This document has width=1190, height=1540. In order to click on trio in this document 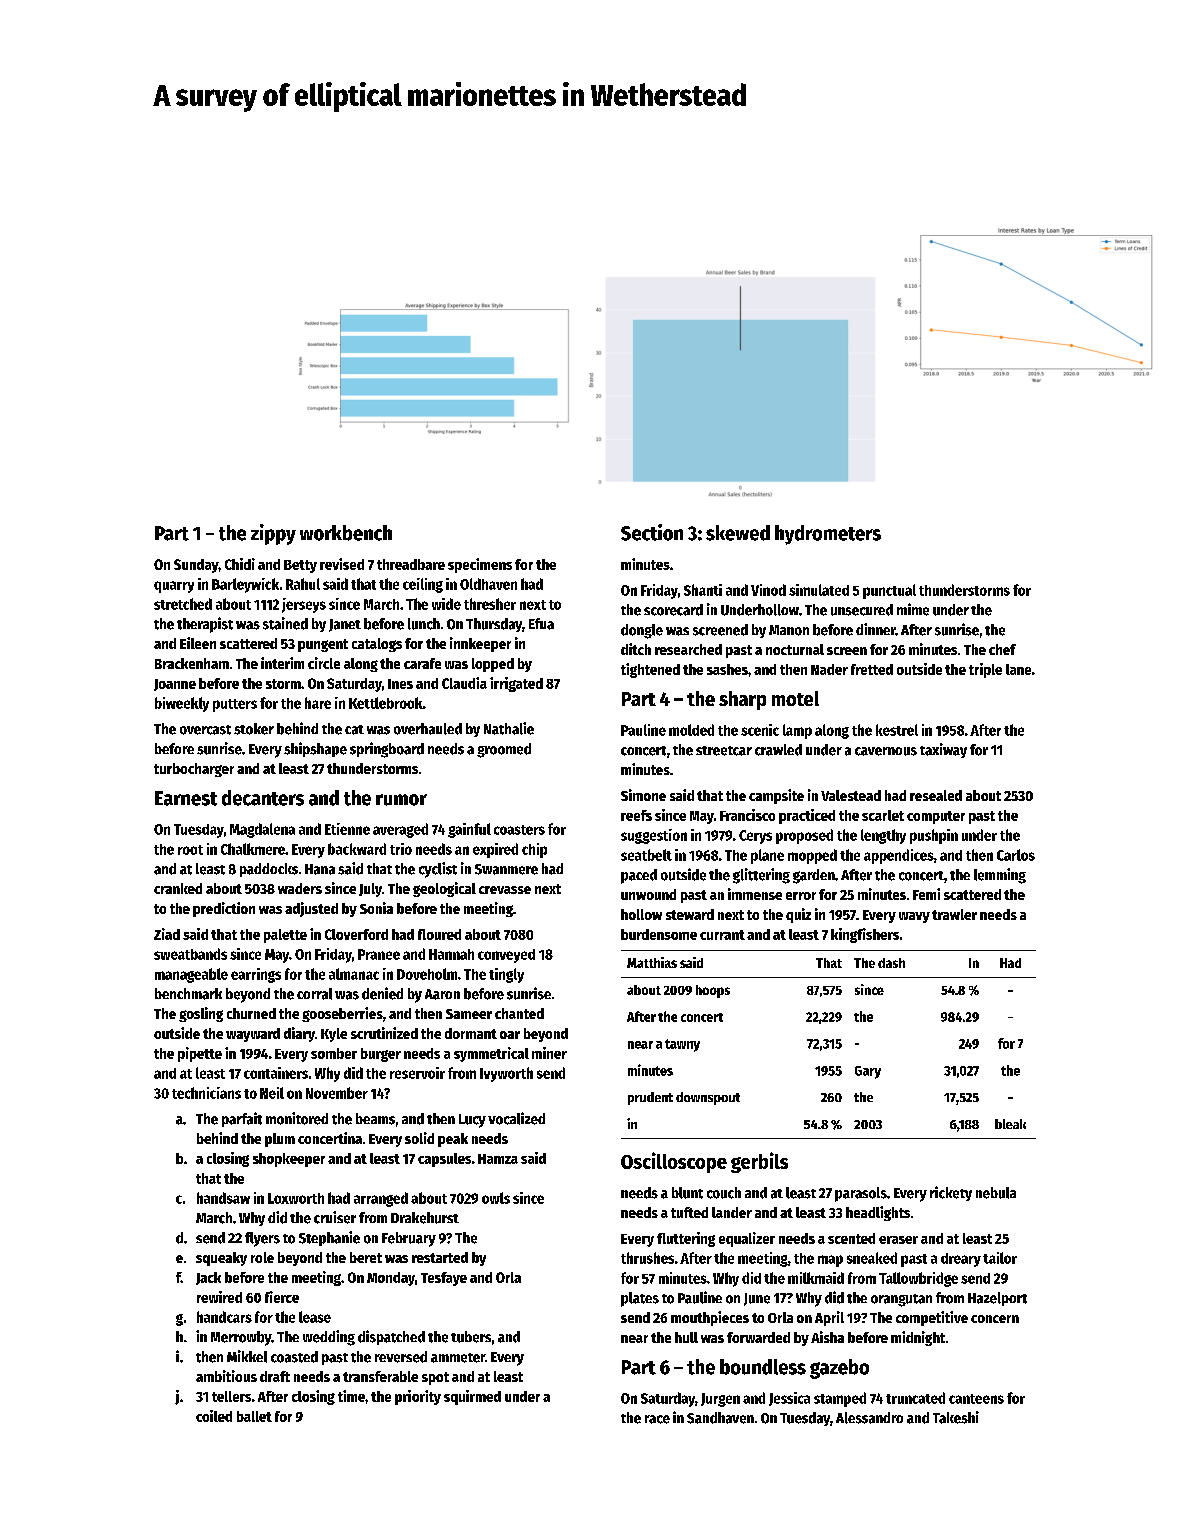, I will do `click(401, 849)`.
